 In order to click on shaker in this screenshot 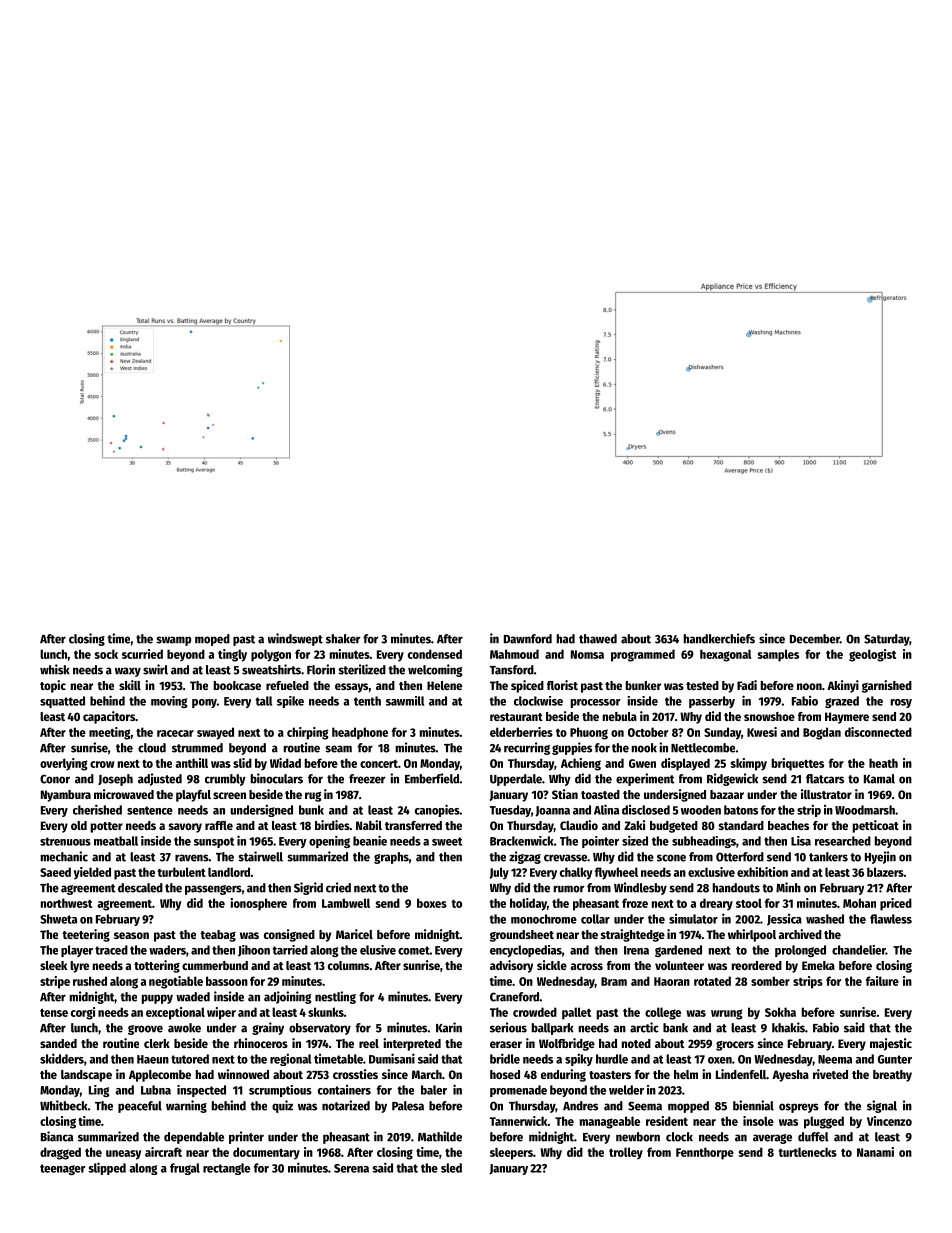, I will do `click(343, 639)`.
